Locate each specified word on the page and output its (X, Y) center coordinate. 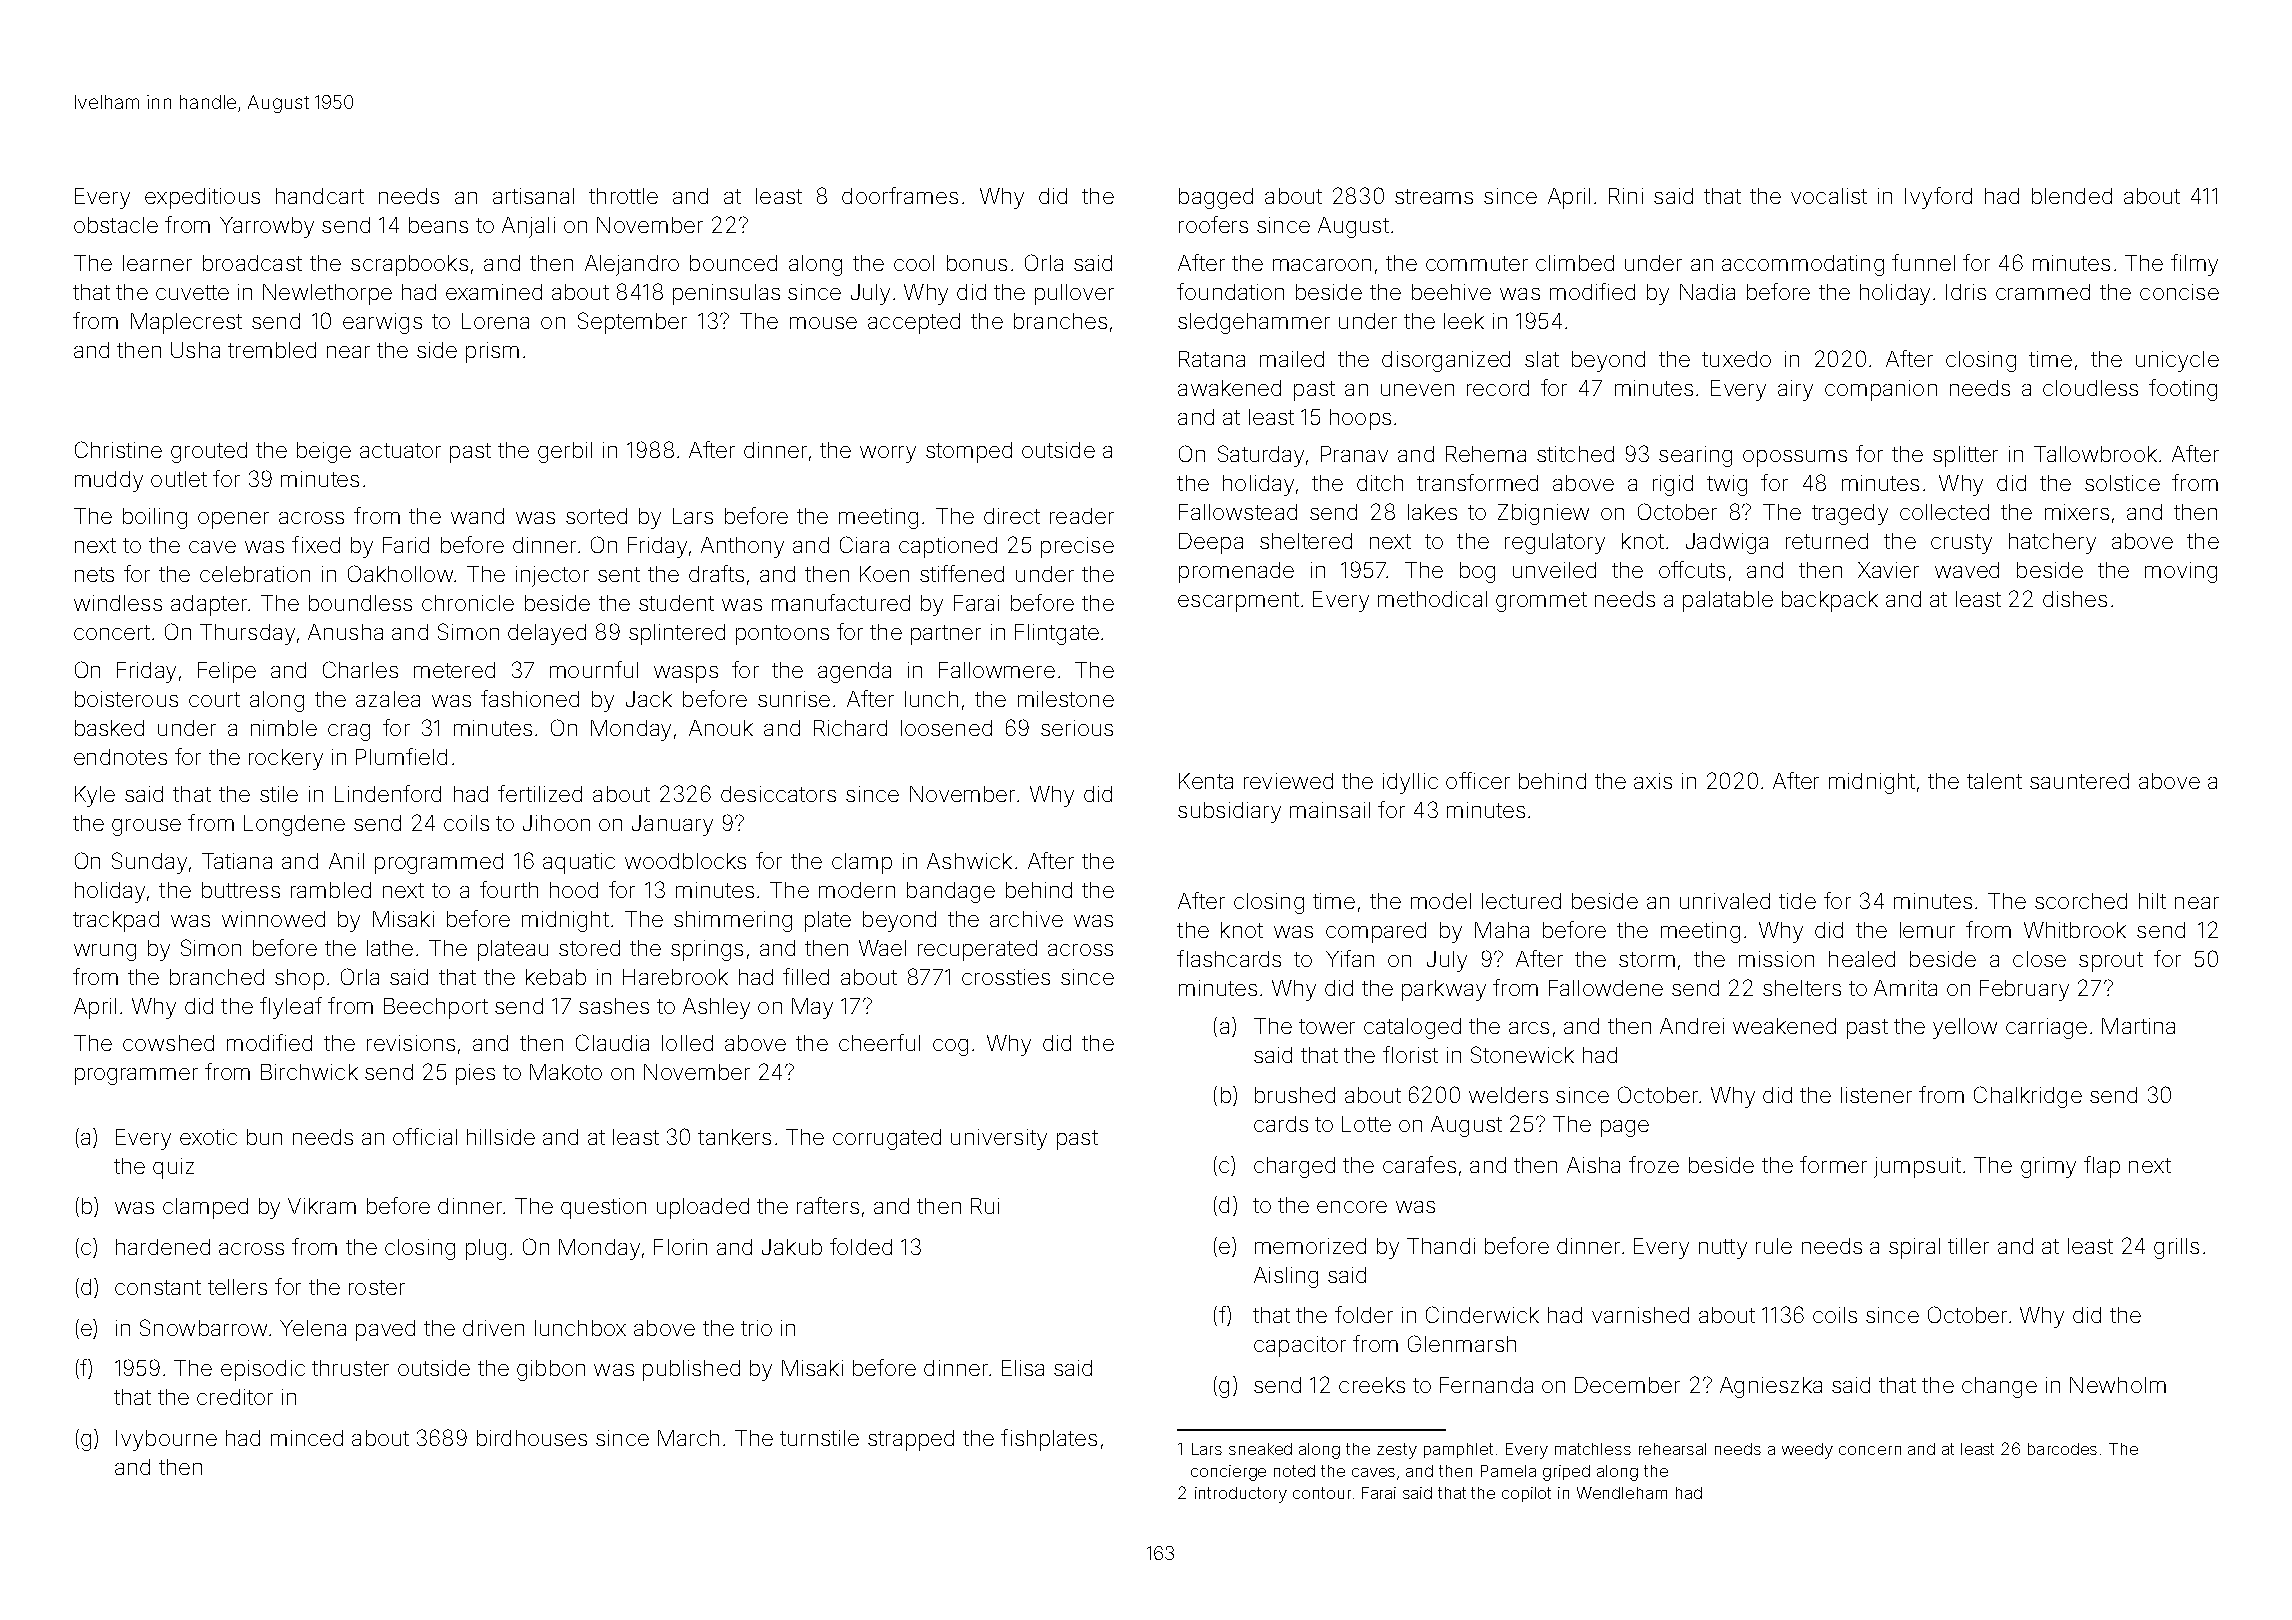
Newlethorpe (327, 294)
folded (861, 1246)
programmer (136, 1076)
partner (946, 635)
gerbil (565, 452)
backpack (1830, 601)
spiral (1914, 1248)
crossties (1006, 977)
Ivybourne (166, 1440)
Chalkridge (2028, 1097)
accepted (914, 323)
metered (454, 670)
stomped (969, 452)
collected (1944, 512)
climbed (1575, 263)
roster (377, 1287)
